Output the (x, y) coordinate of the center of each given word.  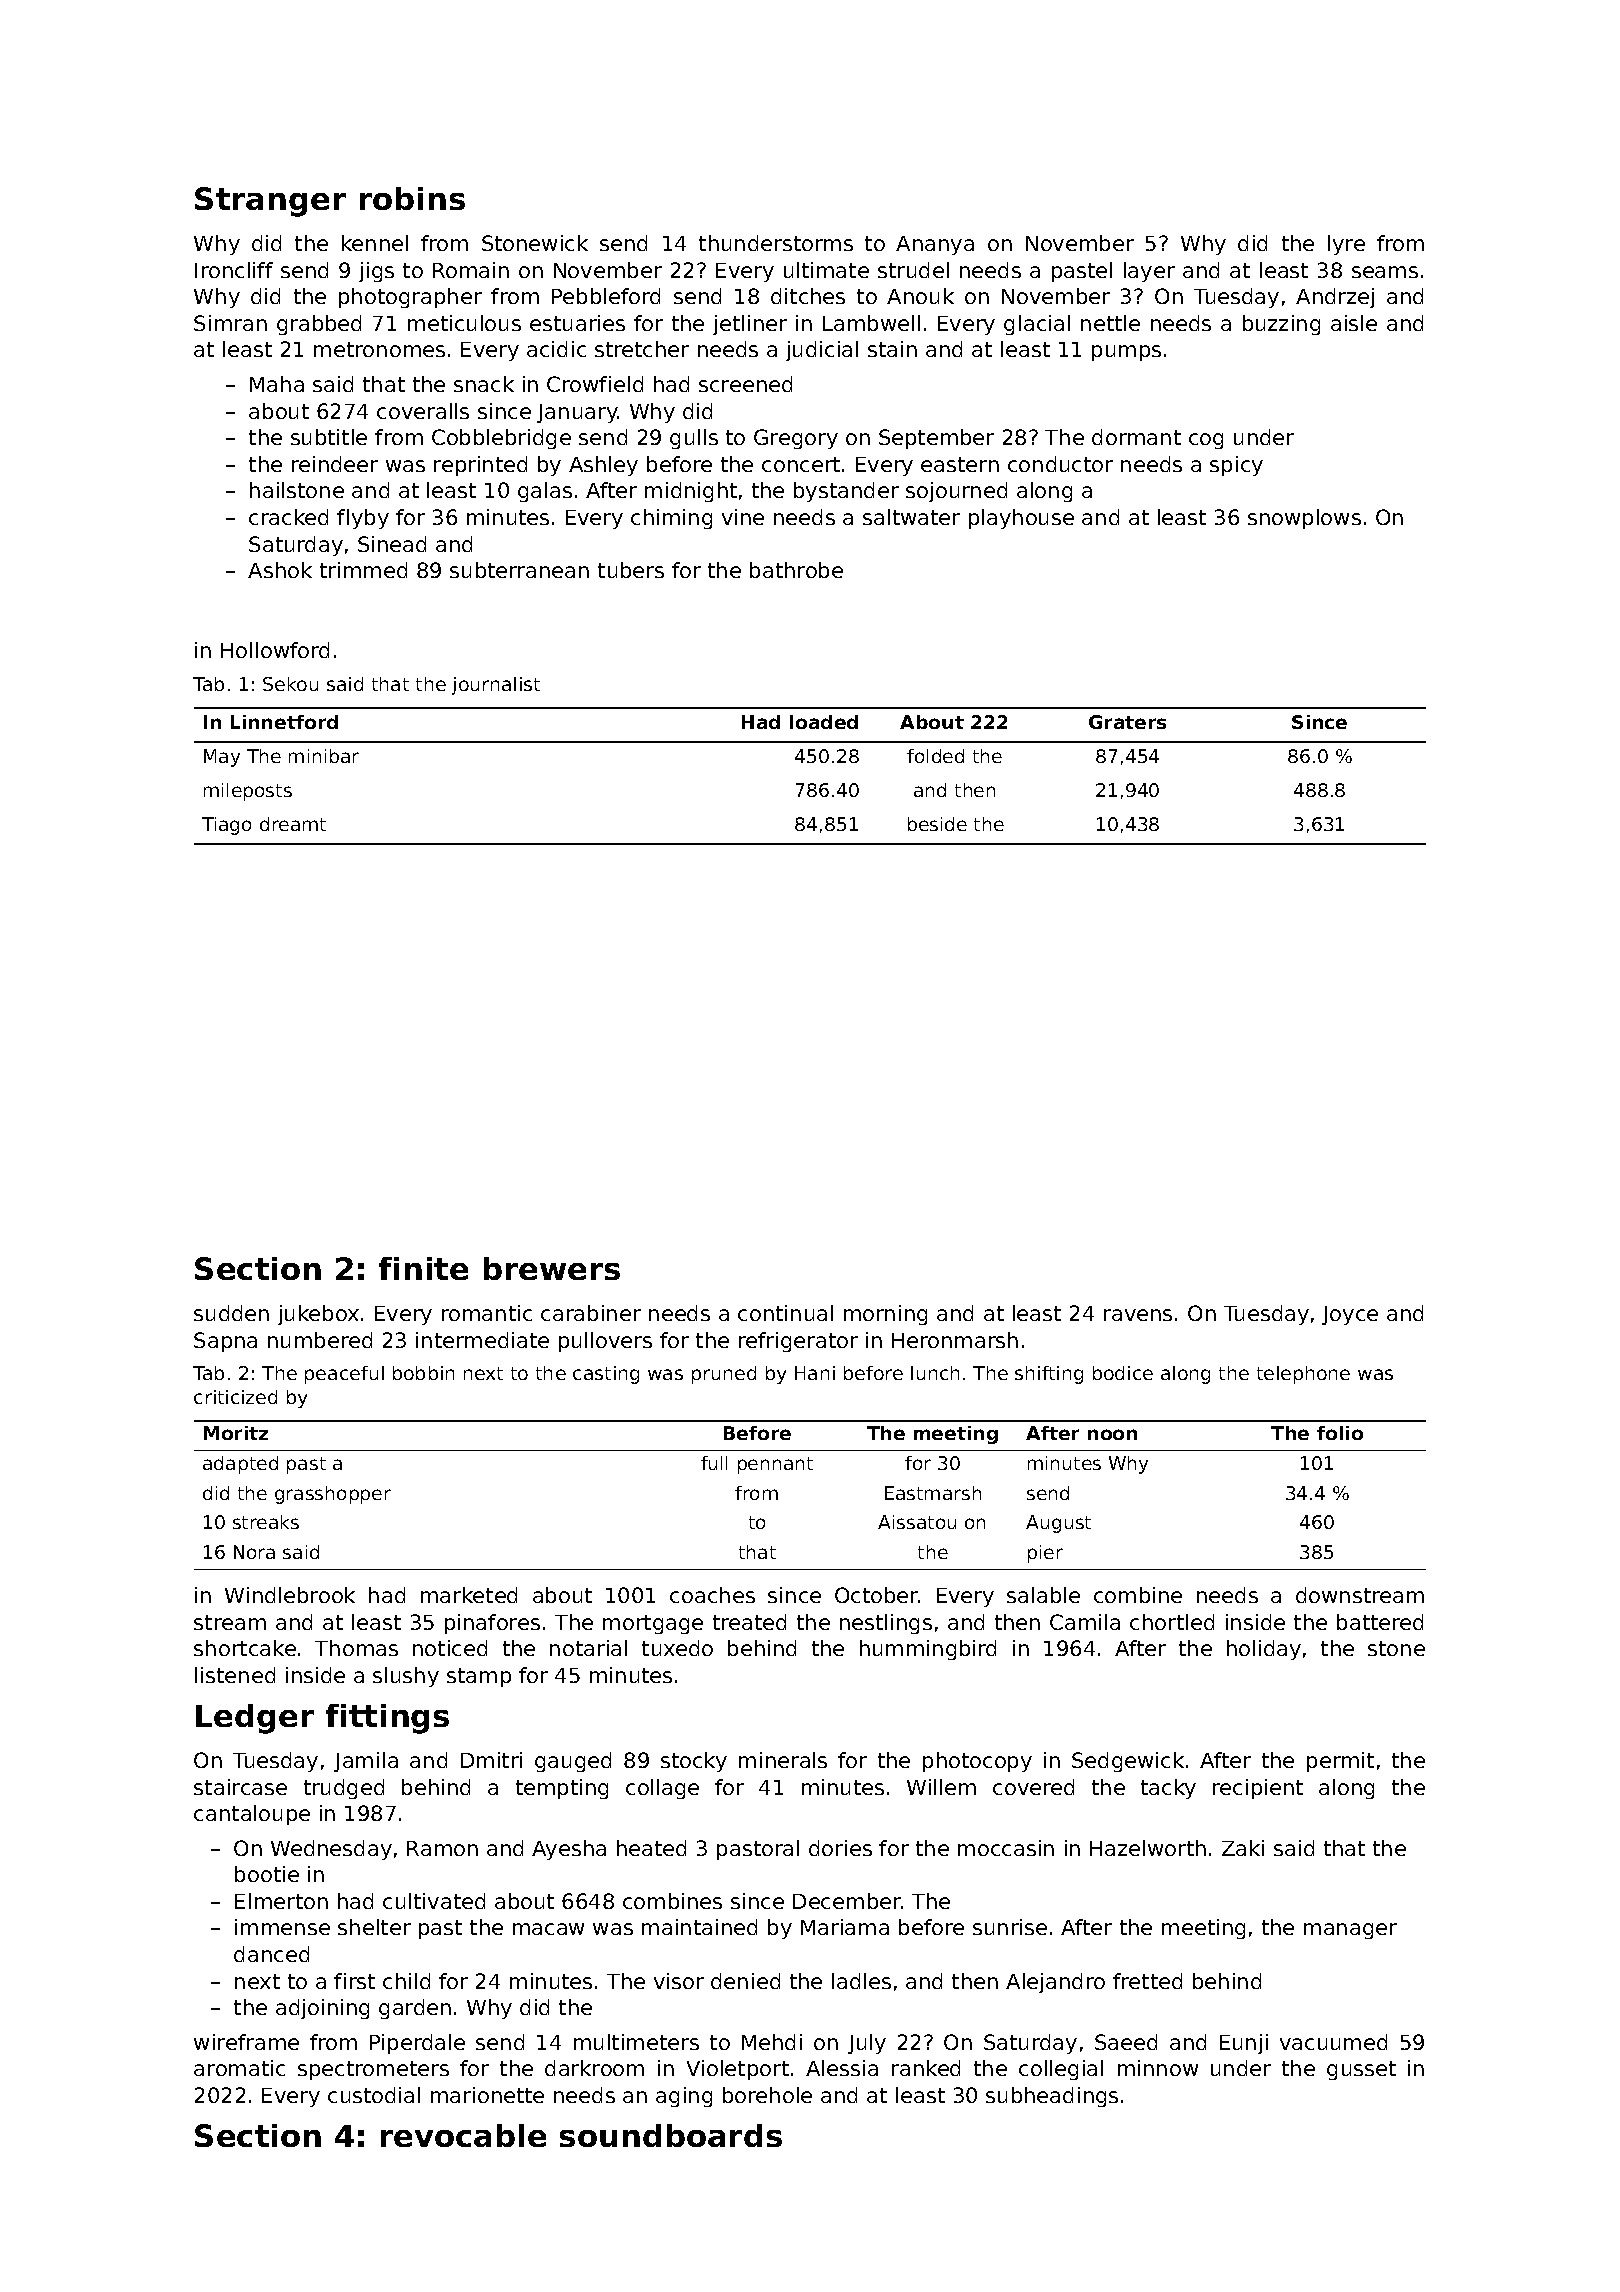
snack (484, 384)
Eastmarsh (933, 1493)
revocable (463, 2135)
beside (937, 824)
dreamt (293, 824)
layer (1149, 272)
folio (1340, 1433)
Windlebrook (290, 1595)
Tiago (226, 826)
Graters (1127, 722)
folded (935, 756)
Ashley (603, 466)
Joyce (1350, 1315)
